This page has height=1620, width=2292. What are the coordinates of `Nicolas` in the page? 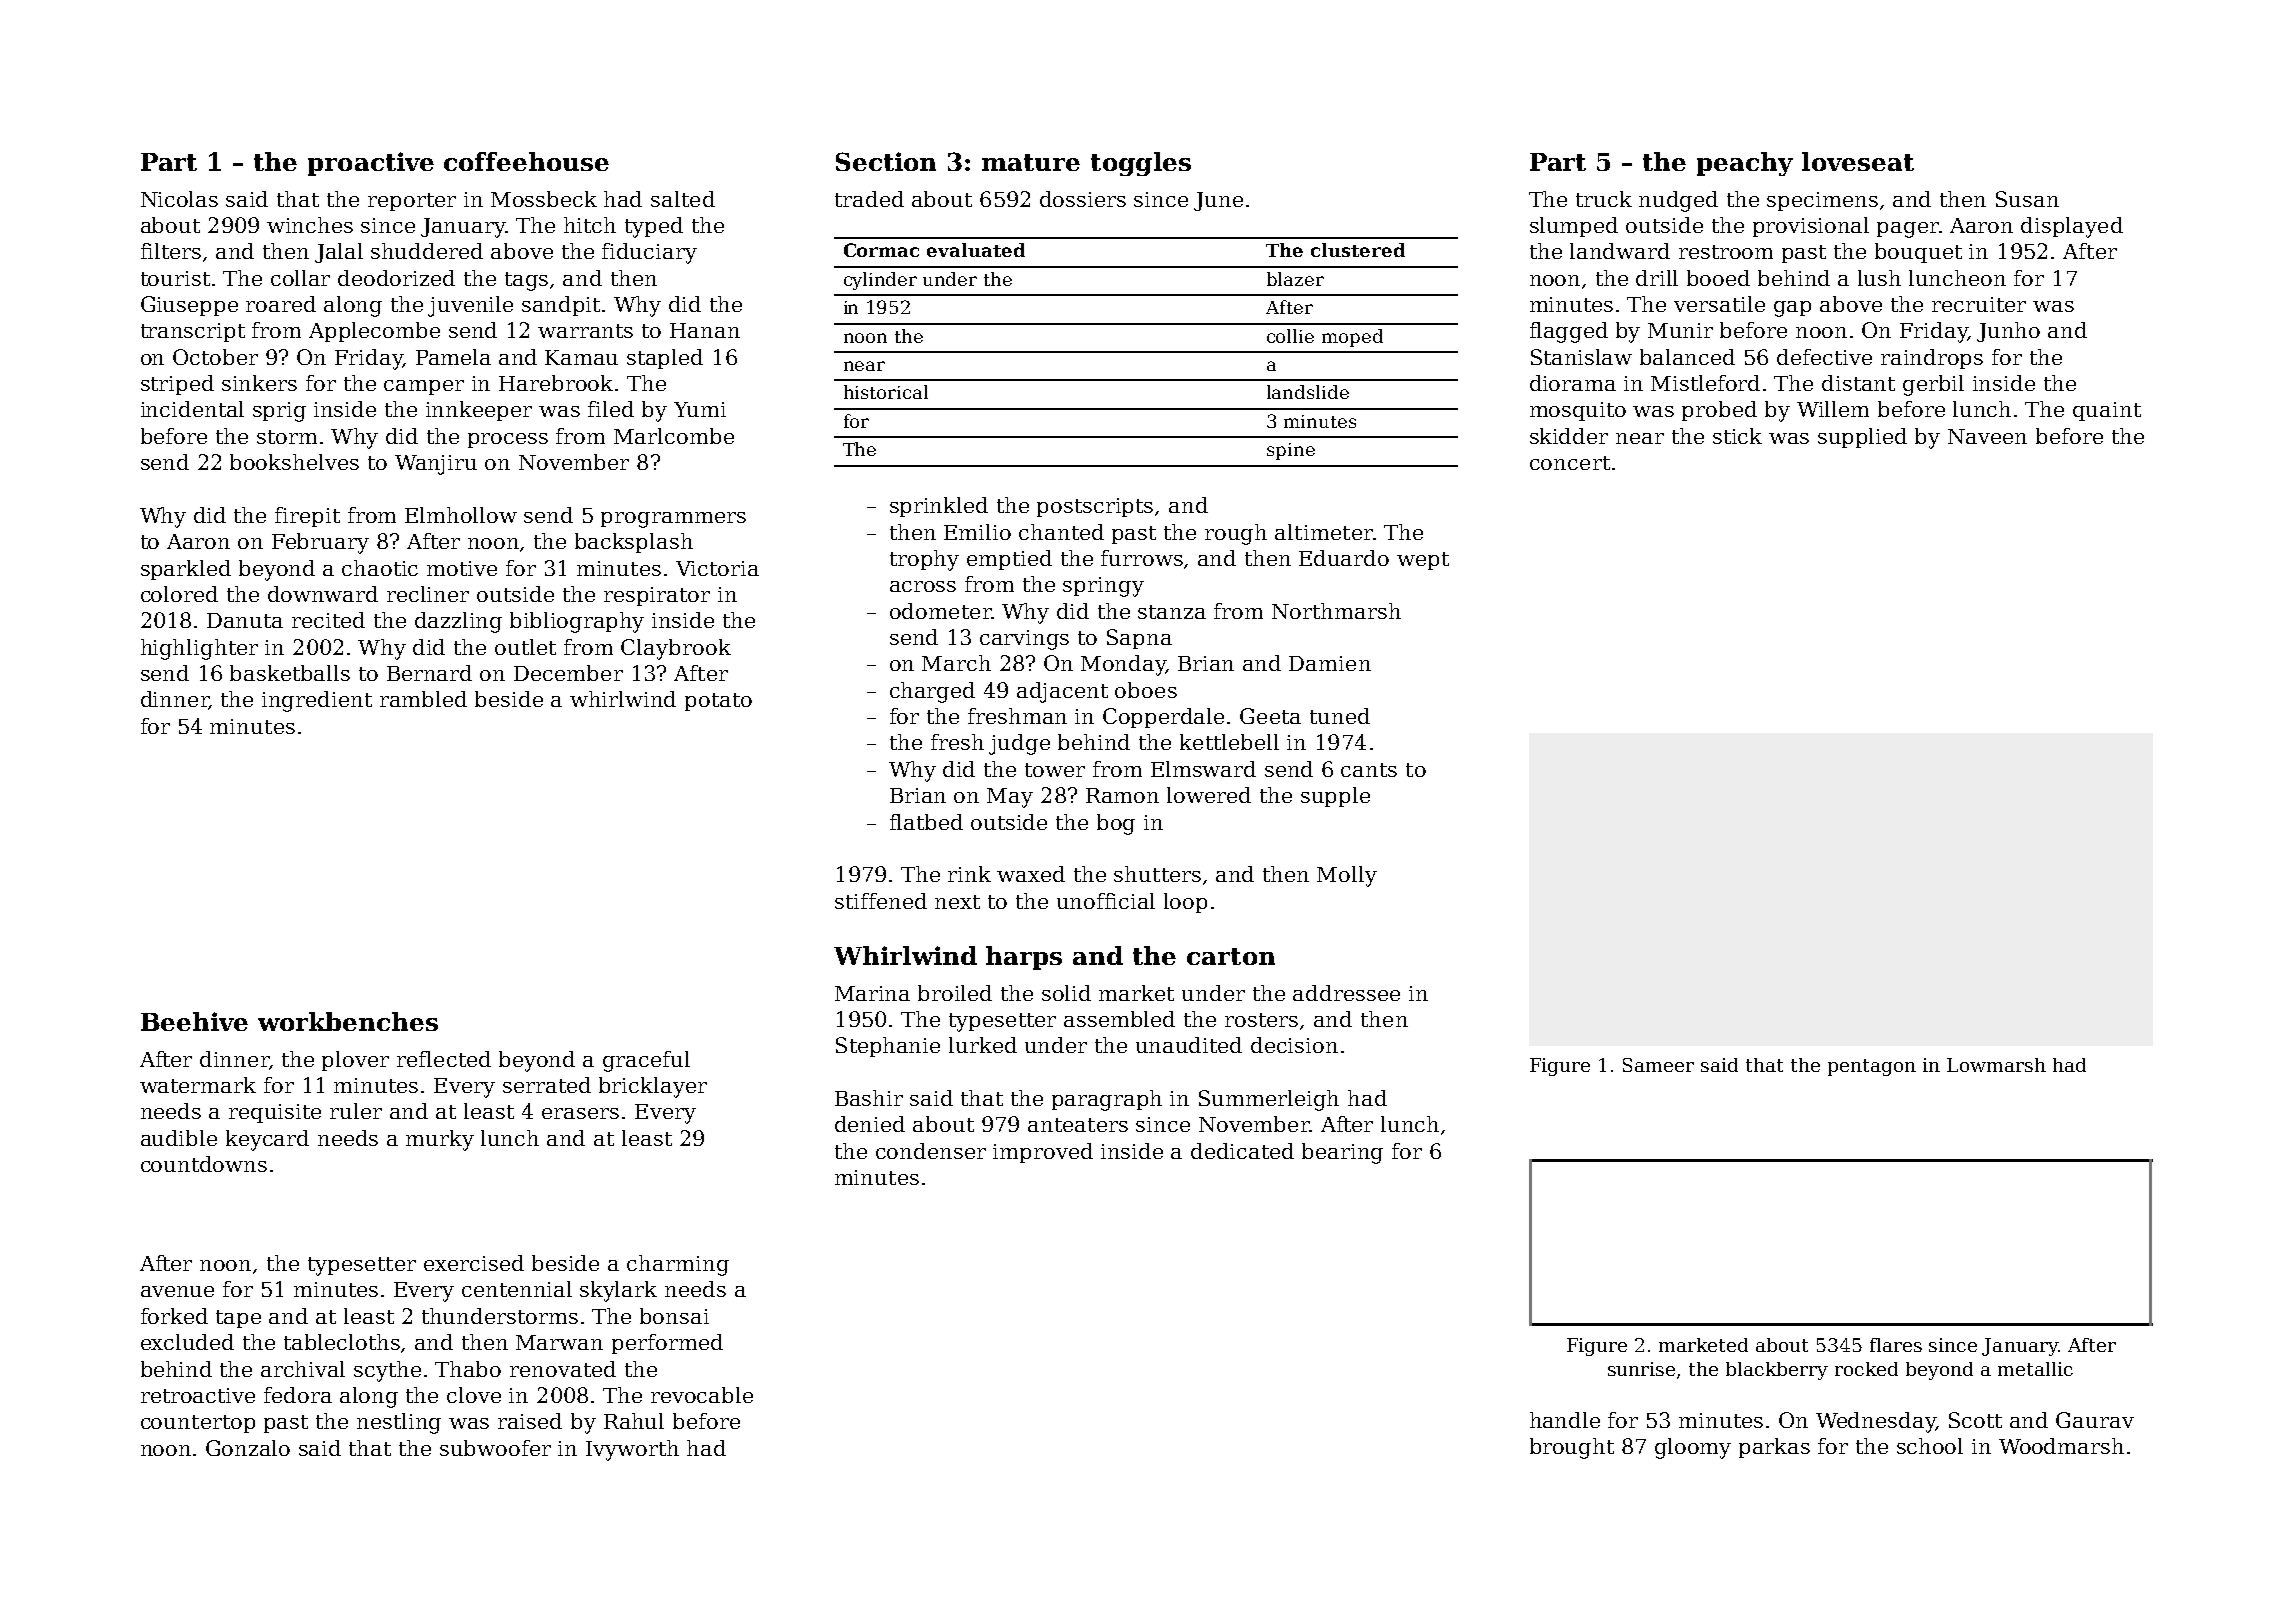 It's located at (179, 199).
